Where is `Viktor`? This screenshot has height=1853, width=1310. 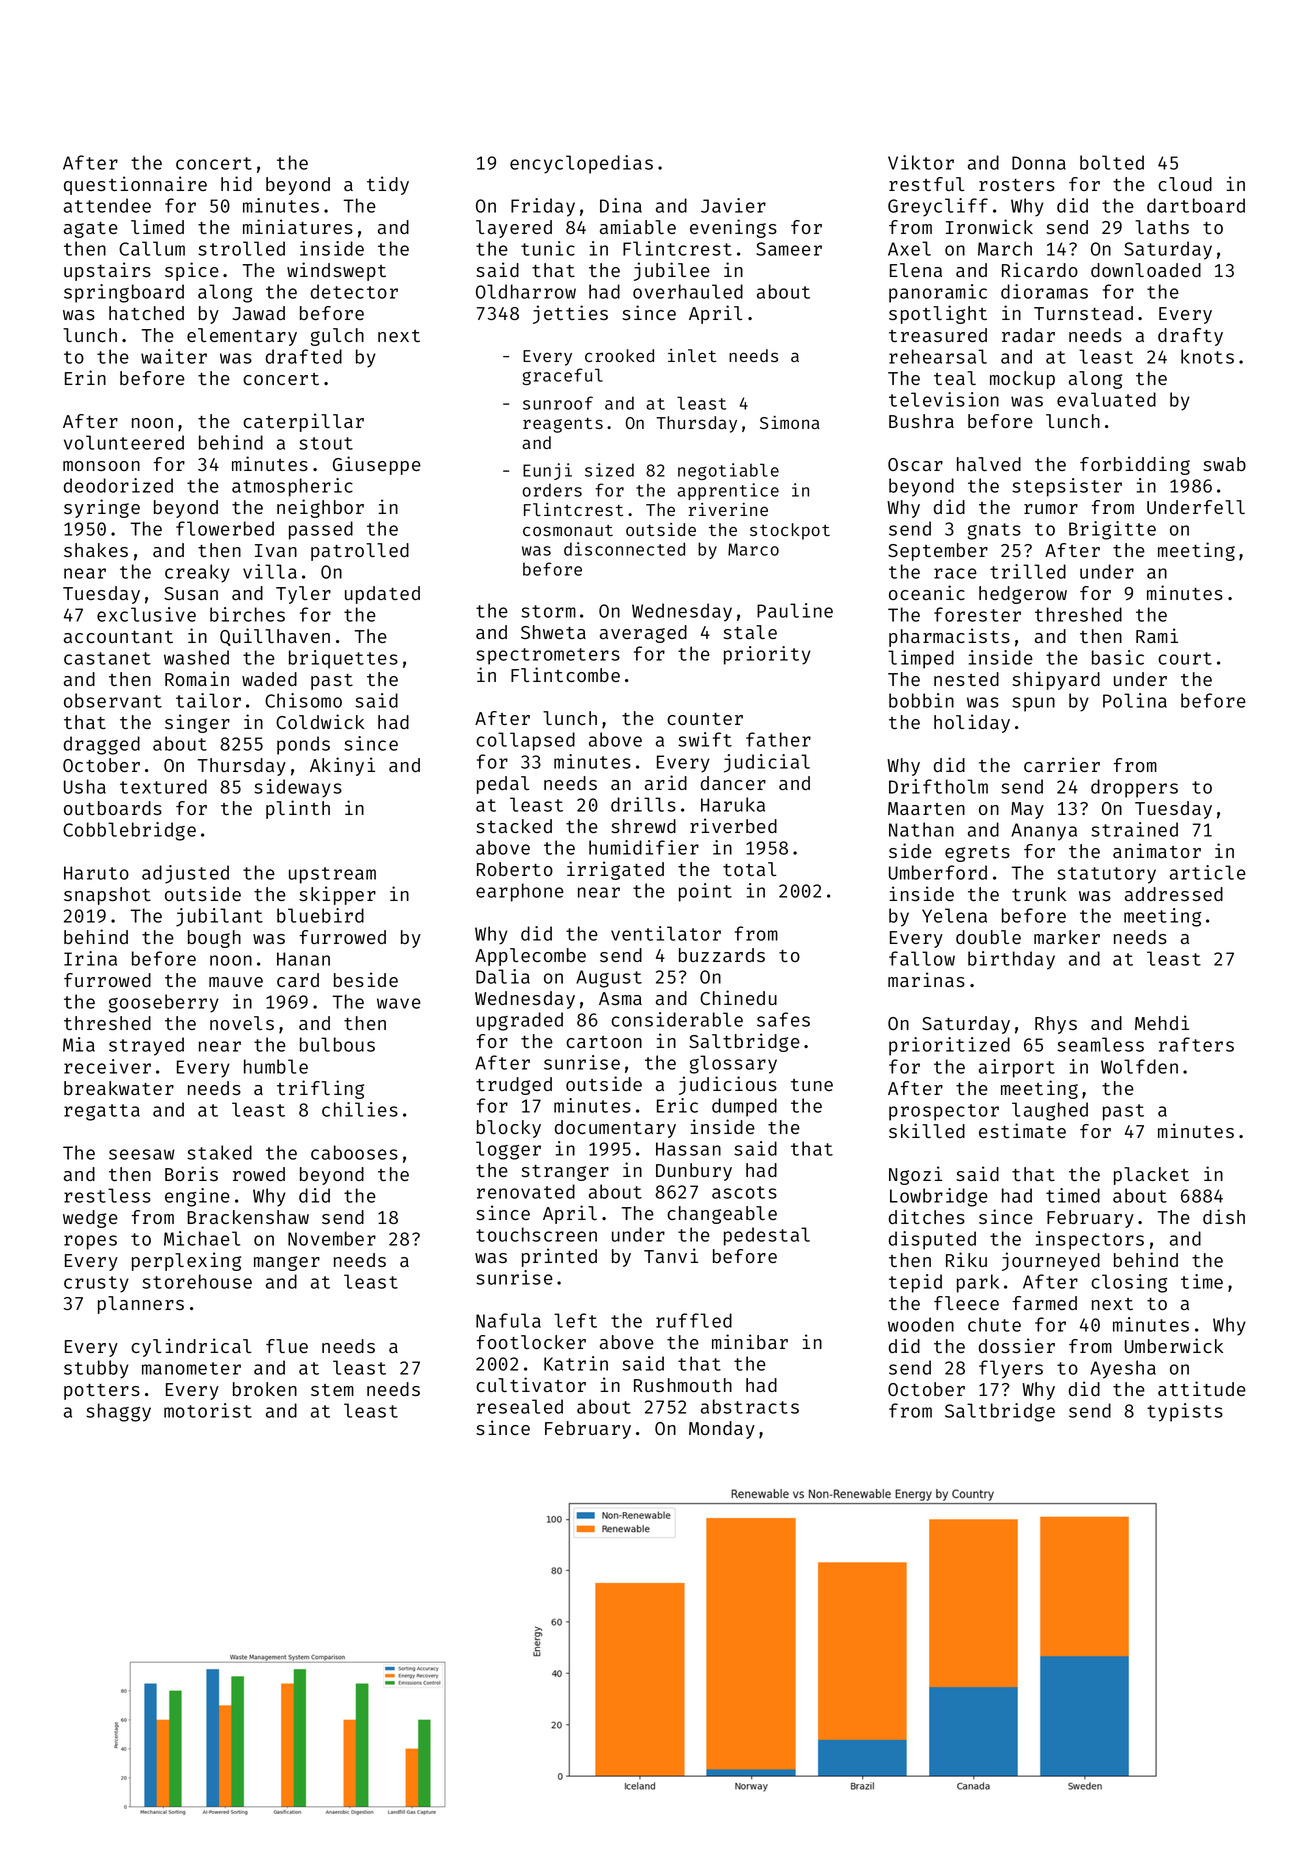
Viktor is located at coordinates (921, 162).
